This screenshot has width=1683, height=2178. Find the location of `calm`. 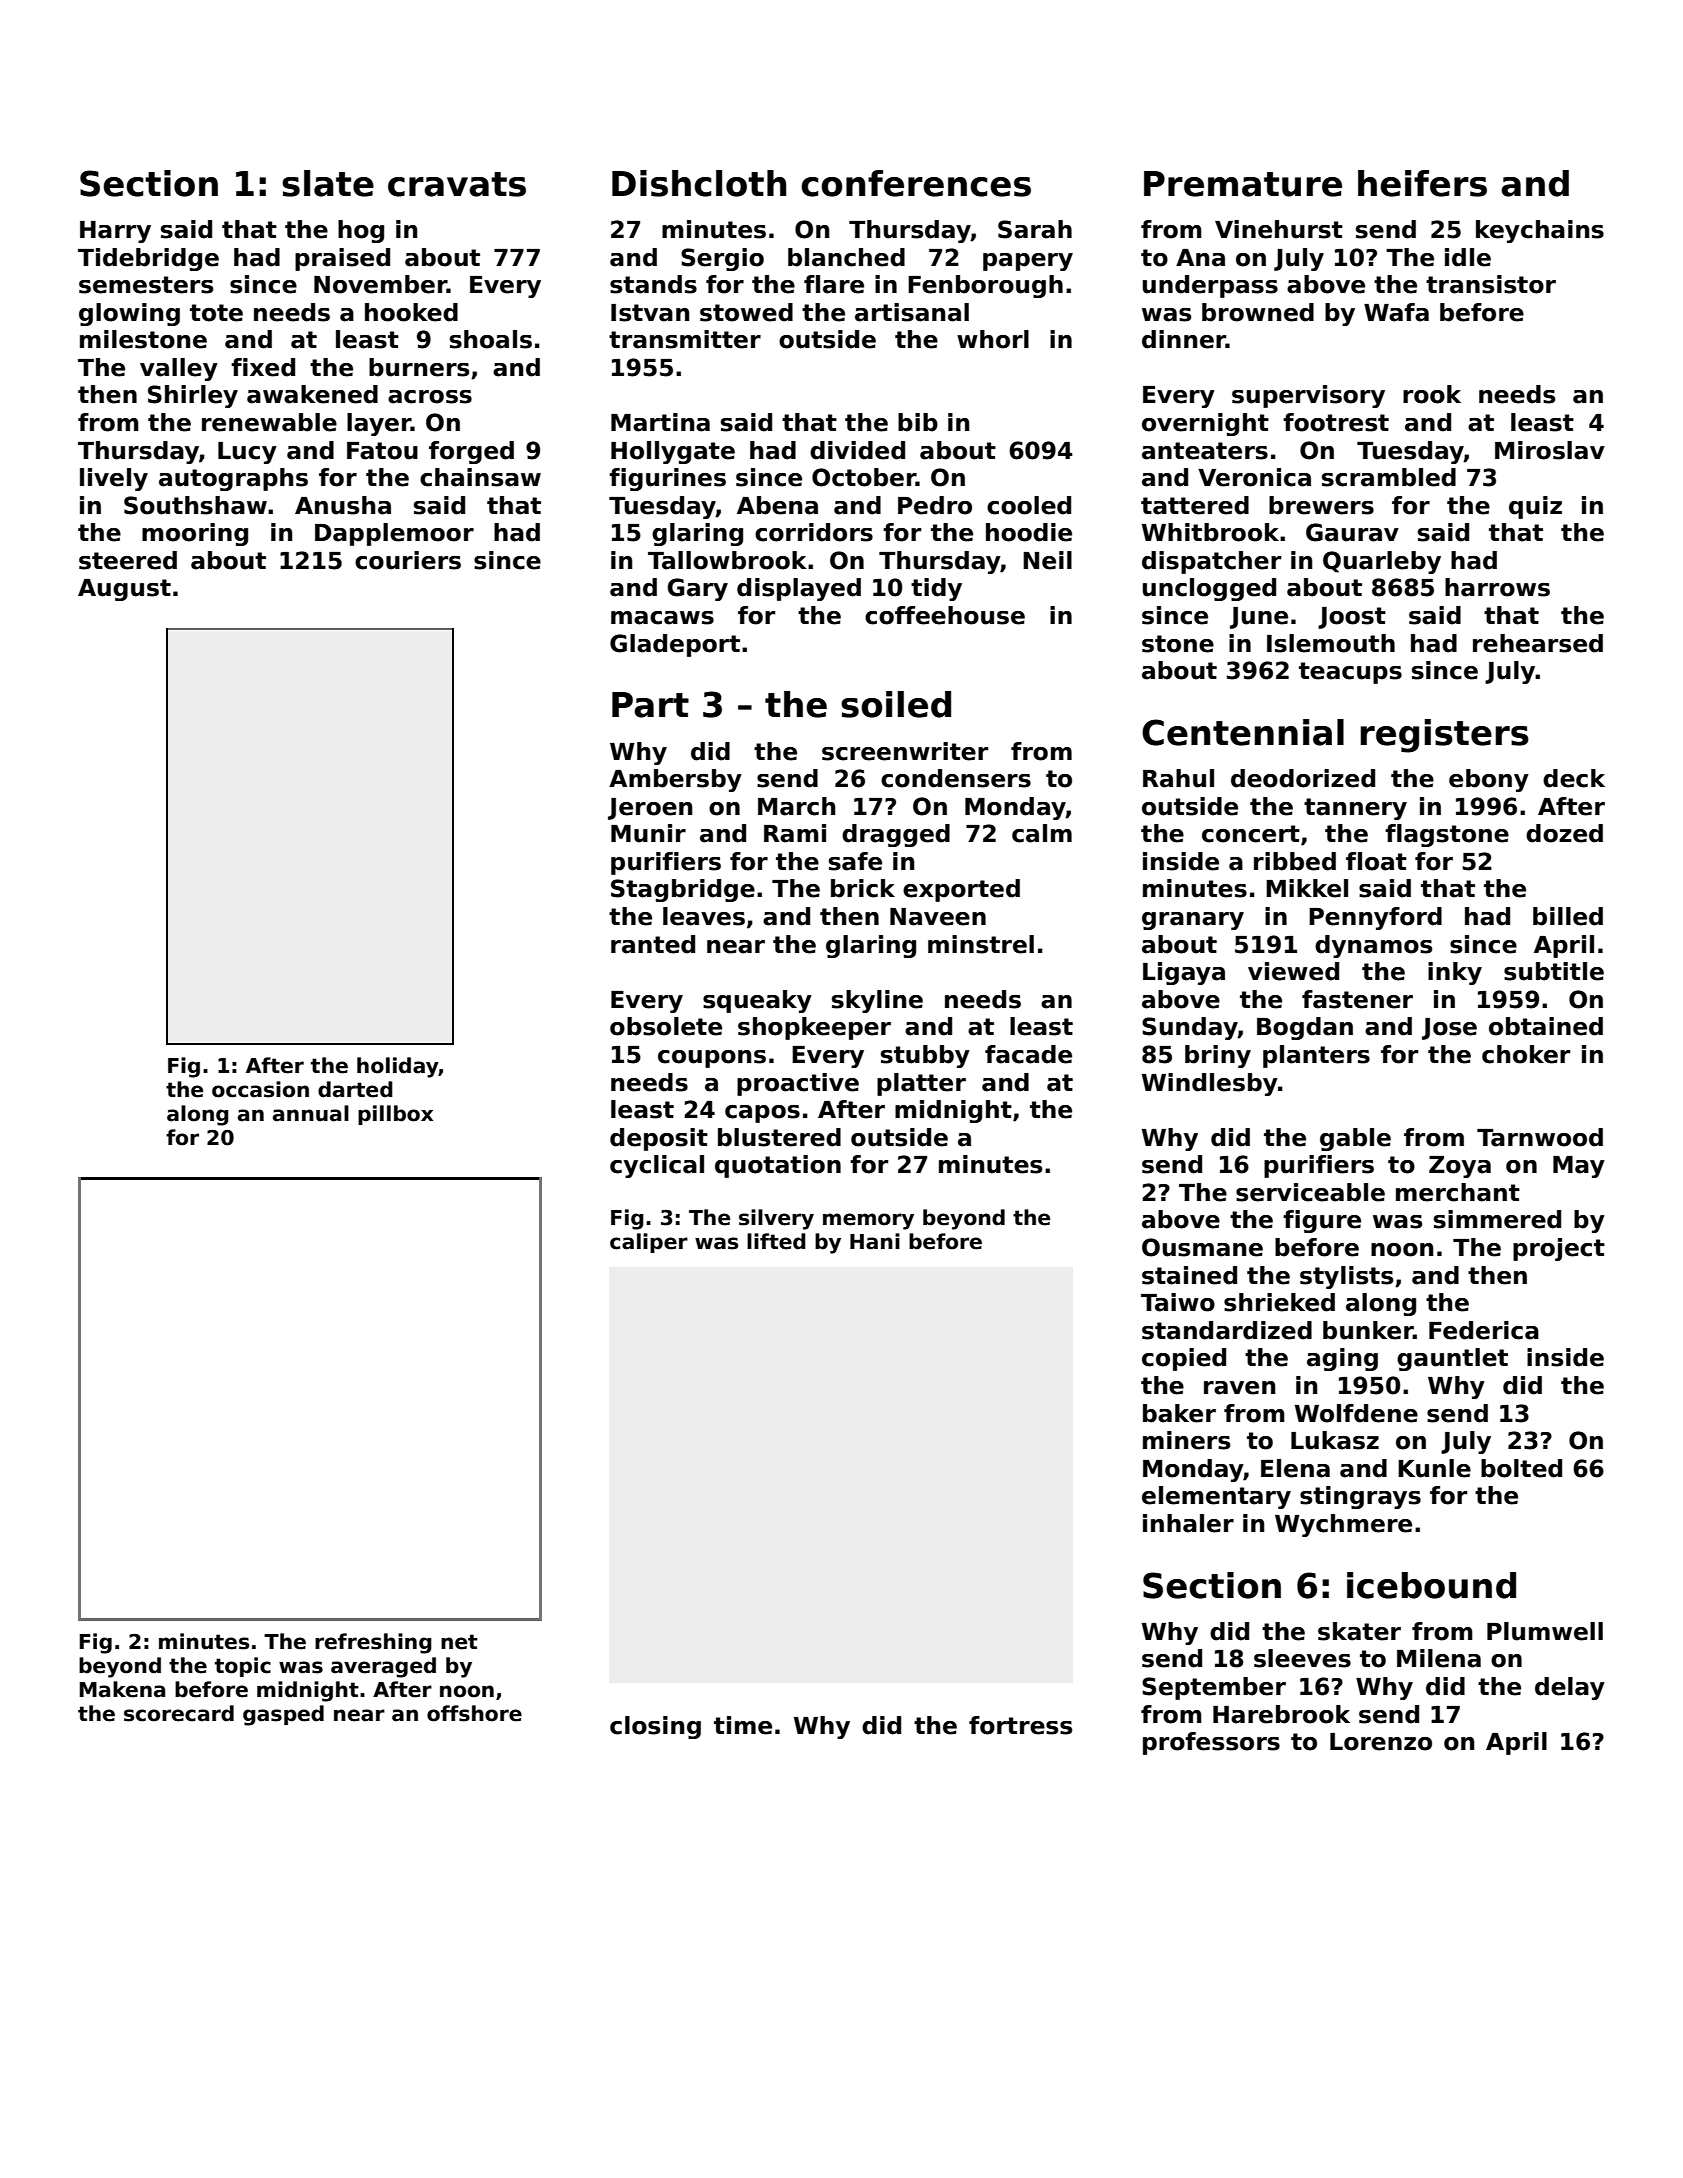

calm is located at coordinates (1042, 833).
